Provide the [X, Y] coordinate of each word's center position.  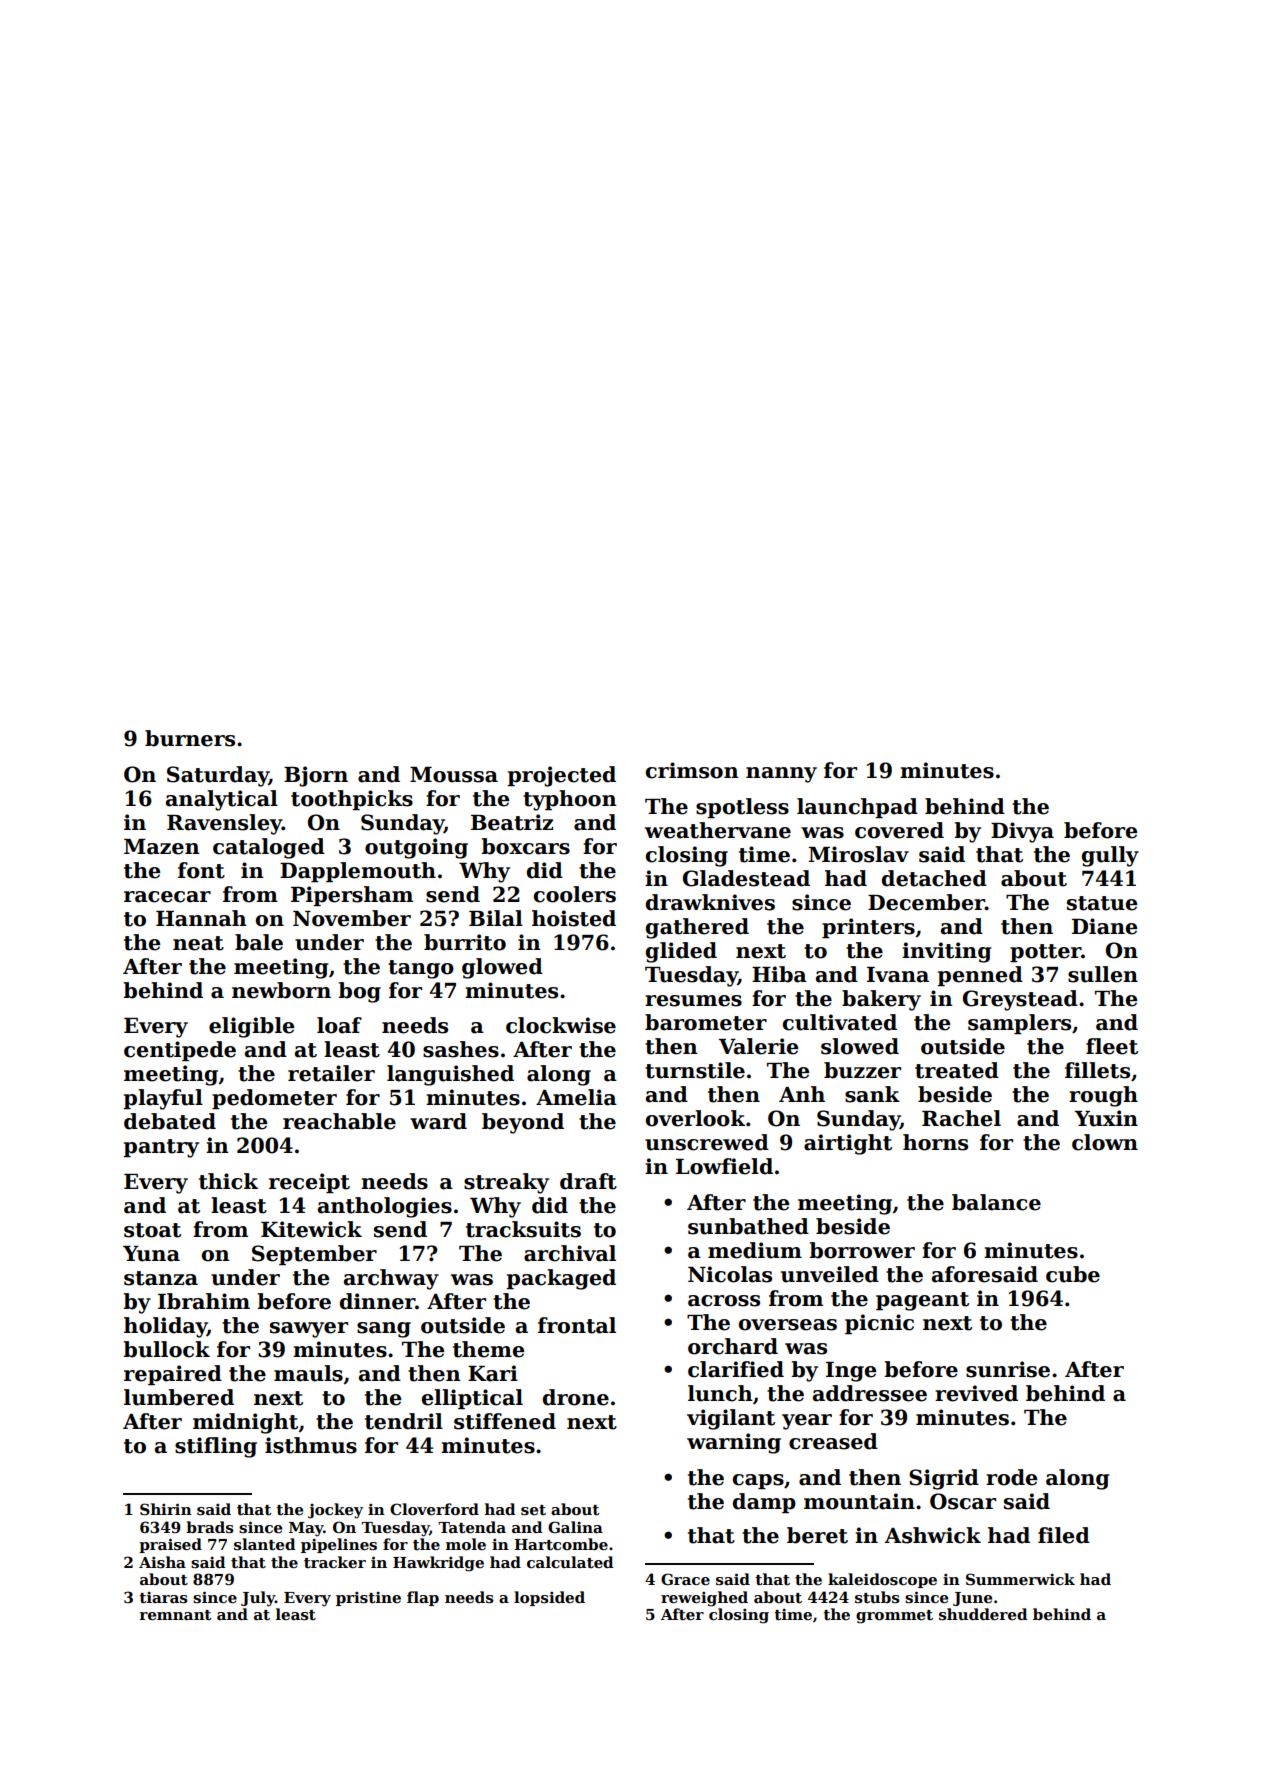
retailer [331, 1073]
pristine [368, 1599]
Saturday [218, 776]
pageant [922, 1301]
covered [899, 830]
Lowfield [724, 1166]
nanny [781, 775]
